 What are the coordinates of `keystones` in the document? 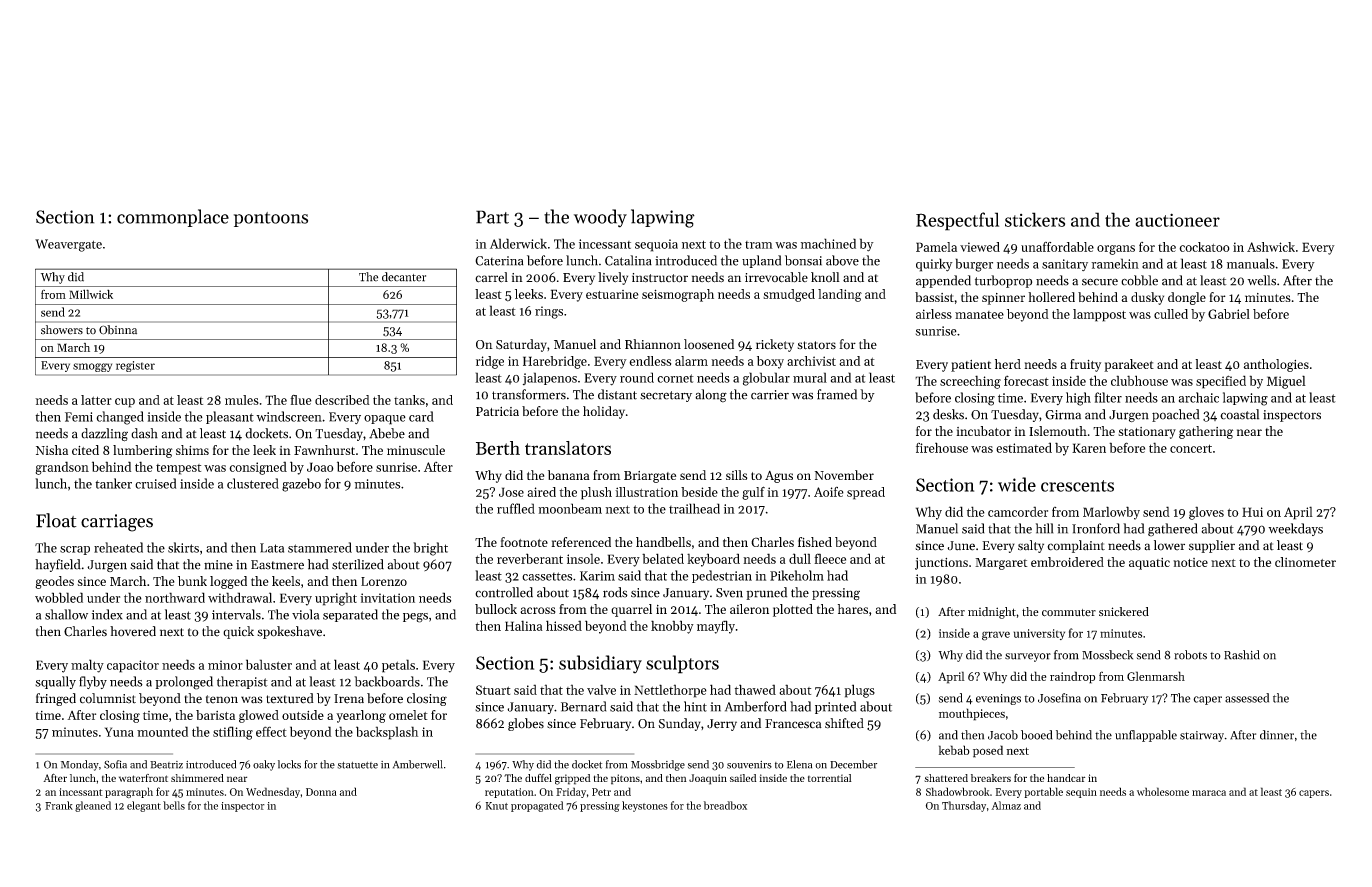 It's located at (645, 806).
